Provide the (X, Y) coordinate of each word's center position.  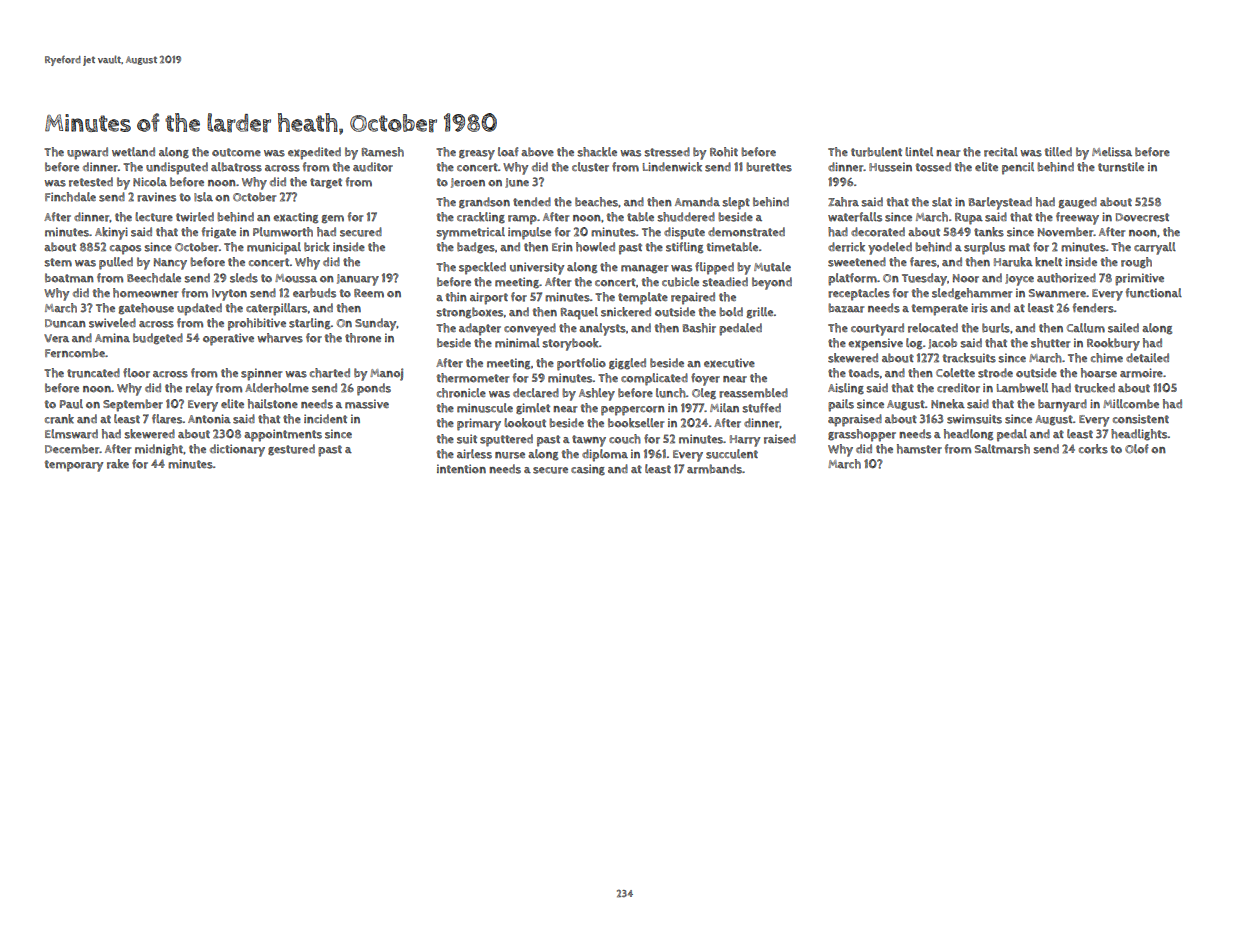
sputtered (506, 440)
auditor (373, 167)
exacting (295, 218)
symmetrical (470, 233)
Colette (955, 373)
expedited (314, 153)
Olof (1137, 449)
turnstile (1121, 167)
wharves (280, 338)
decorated (878, 232)
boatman (69, 278)
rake (118, 464)
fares (923, 262)
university (537, 268)
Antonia (209, 419)
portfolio (581, 364)
